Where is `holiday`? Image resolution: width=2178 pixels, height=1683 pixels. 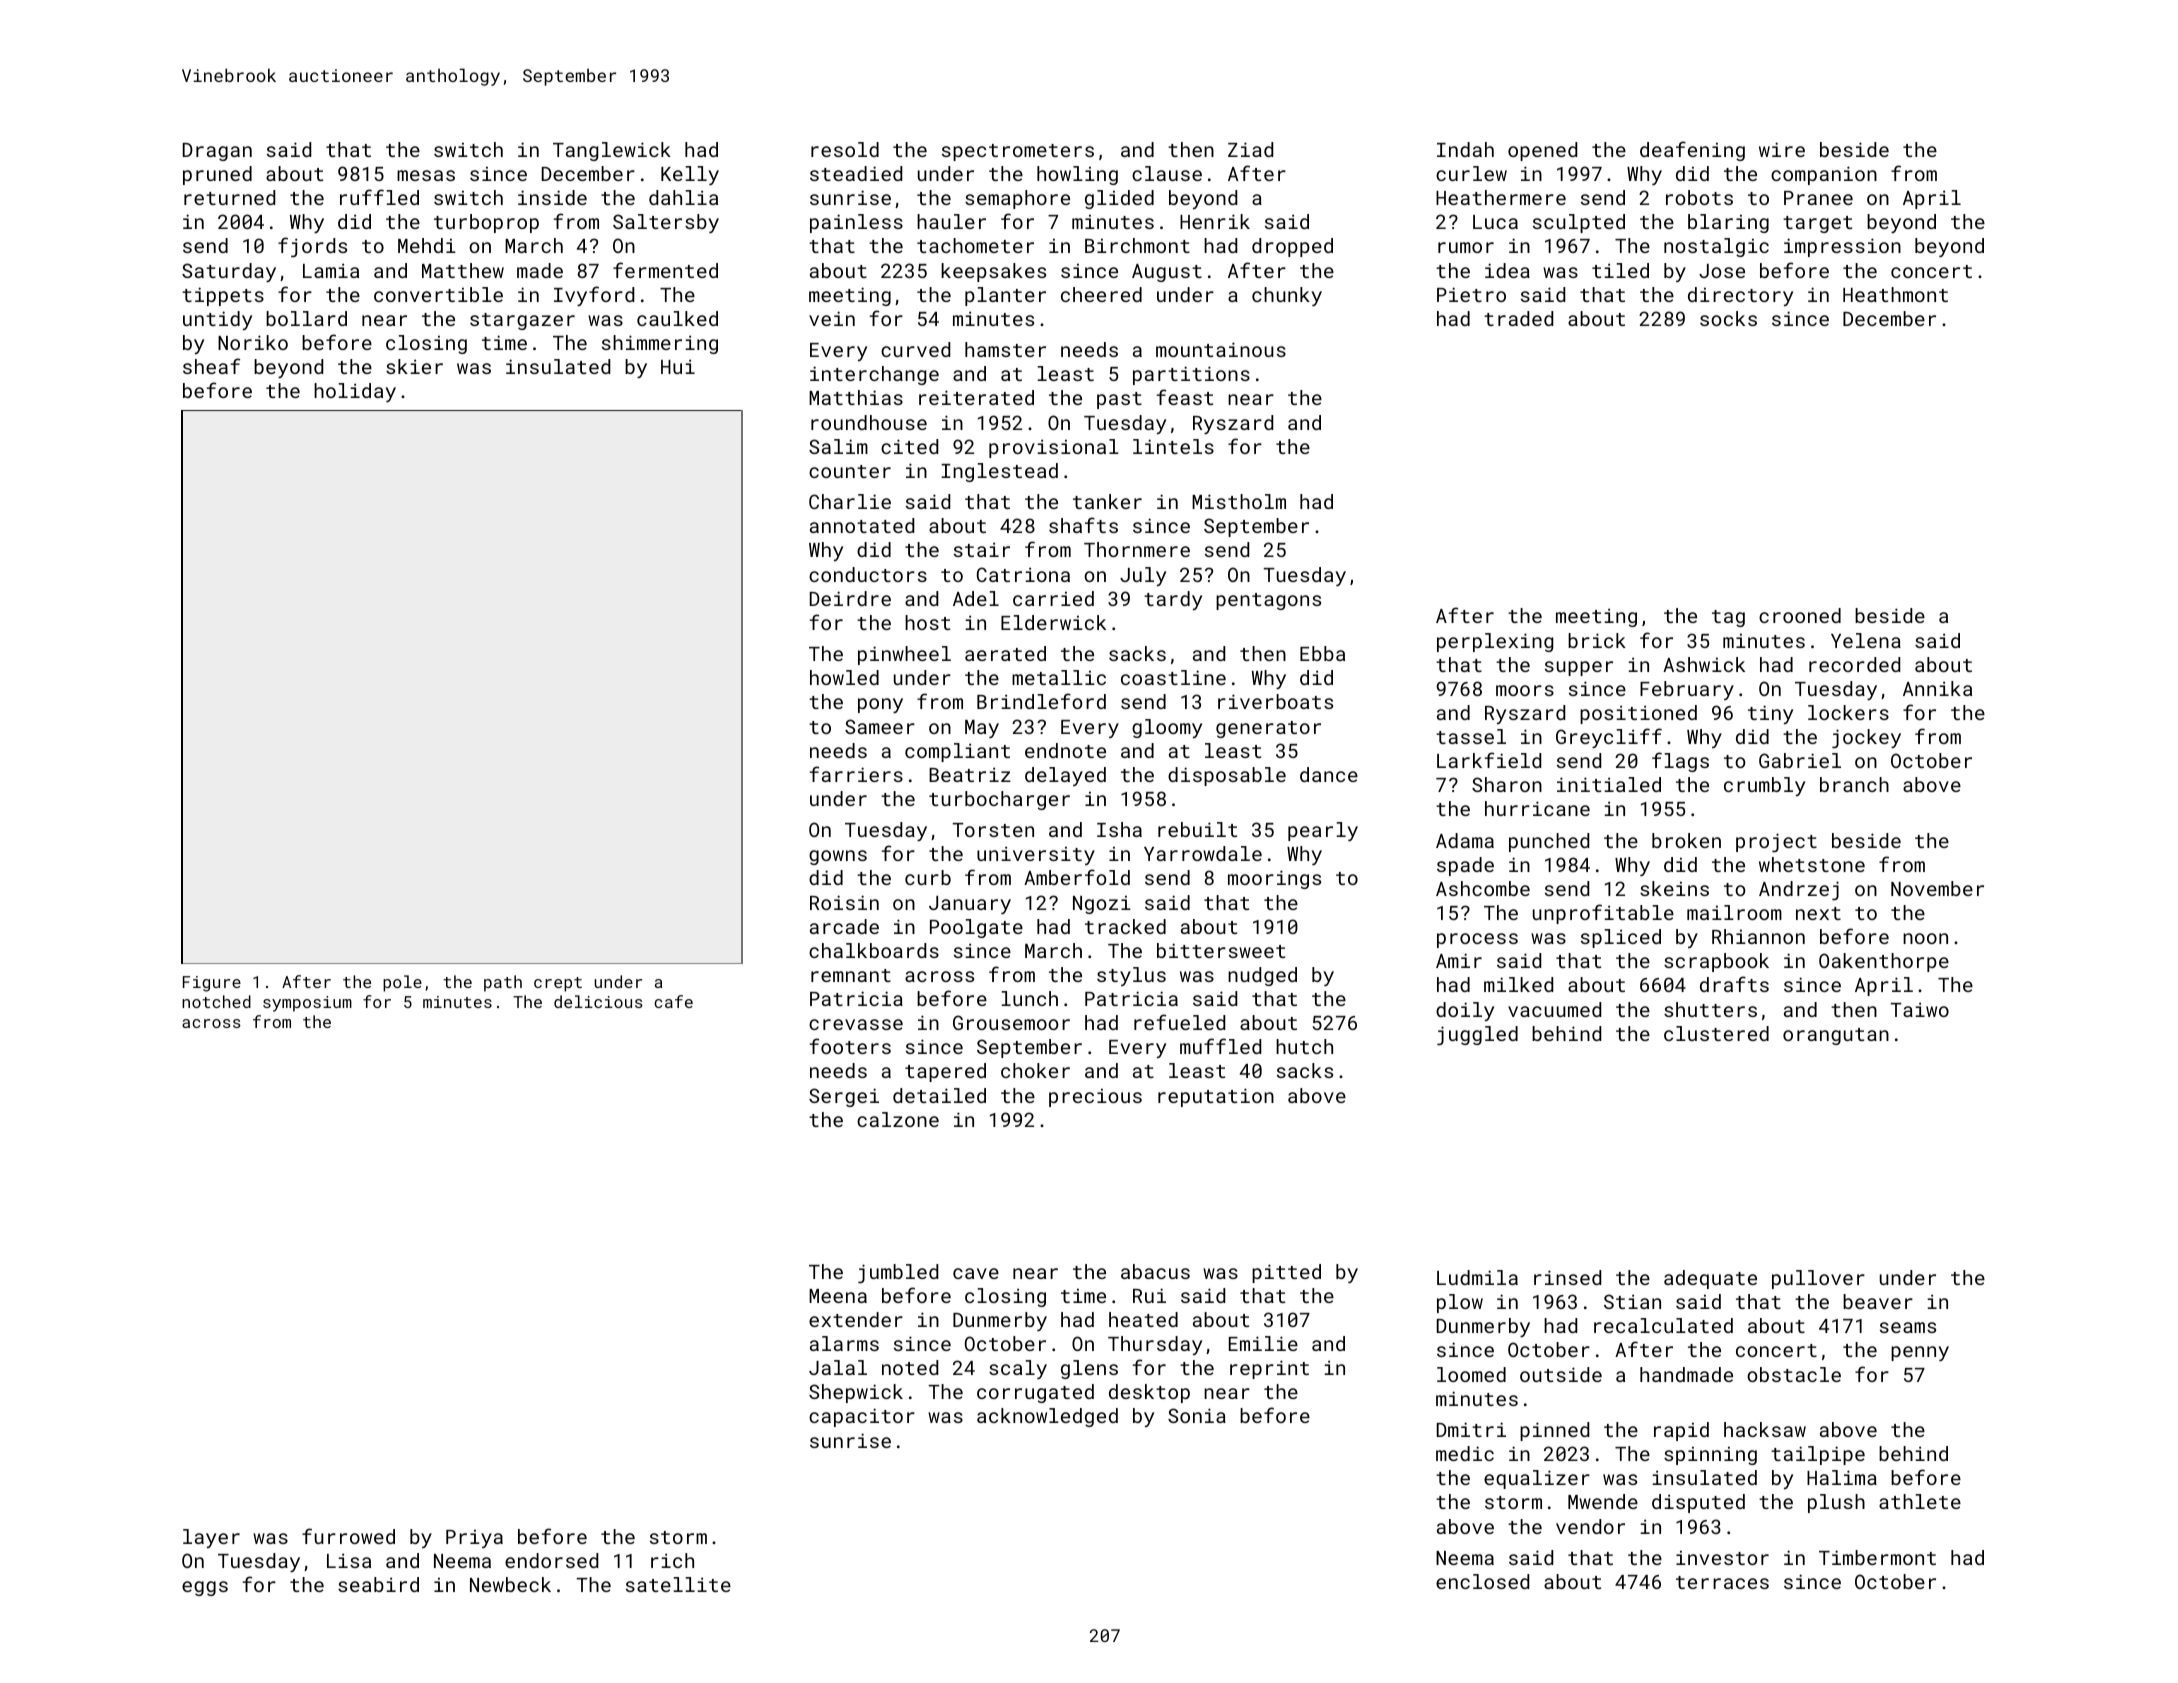 holiday is located at coordinates (355, 392).
